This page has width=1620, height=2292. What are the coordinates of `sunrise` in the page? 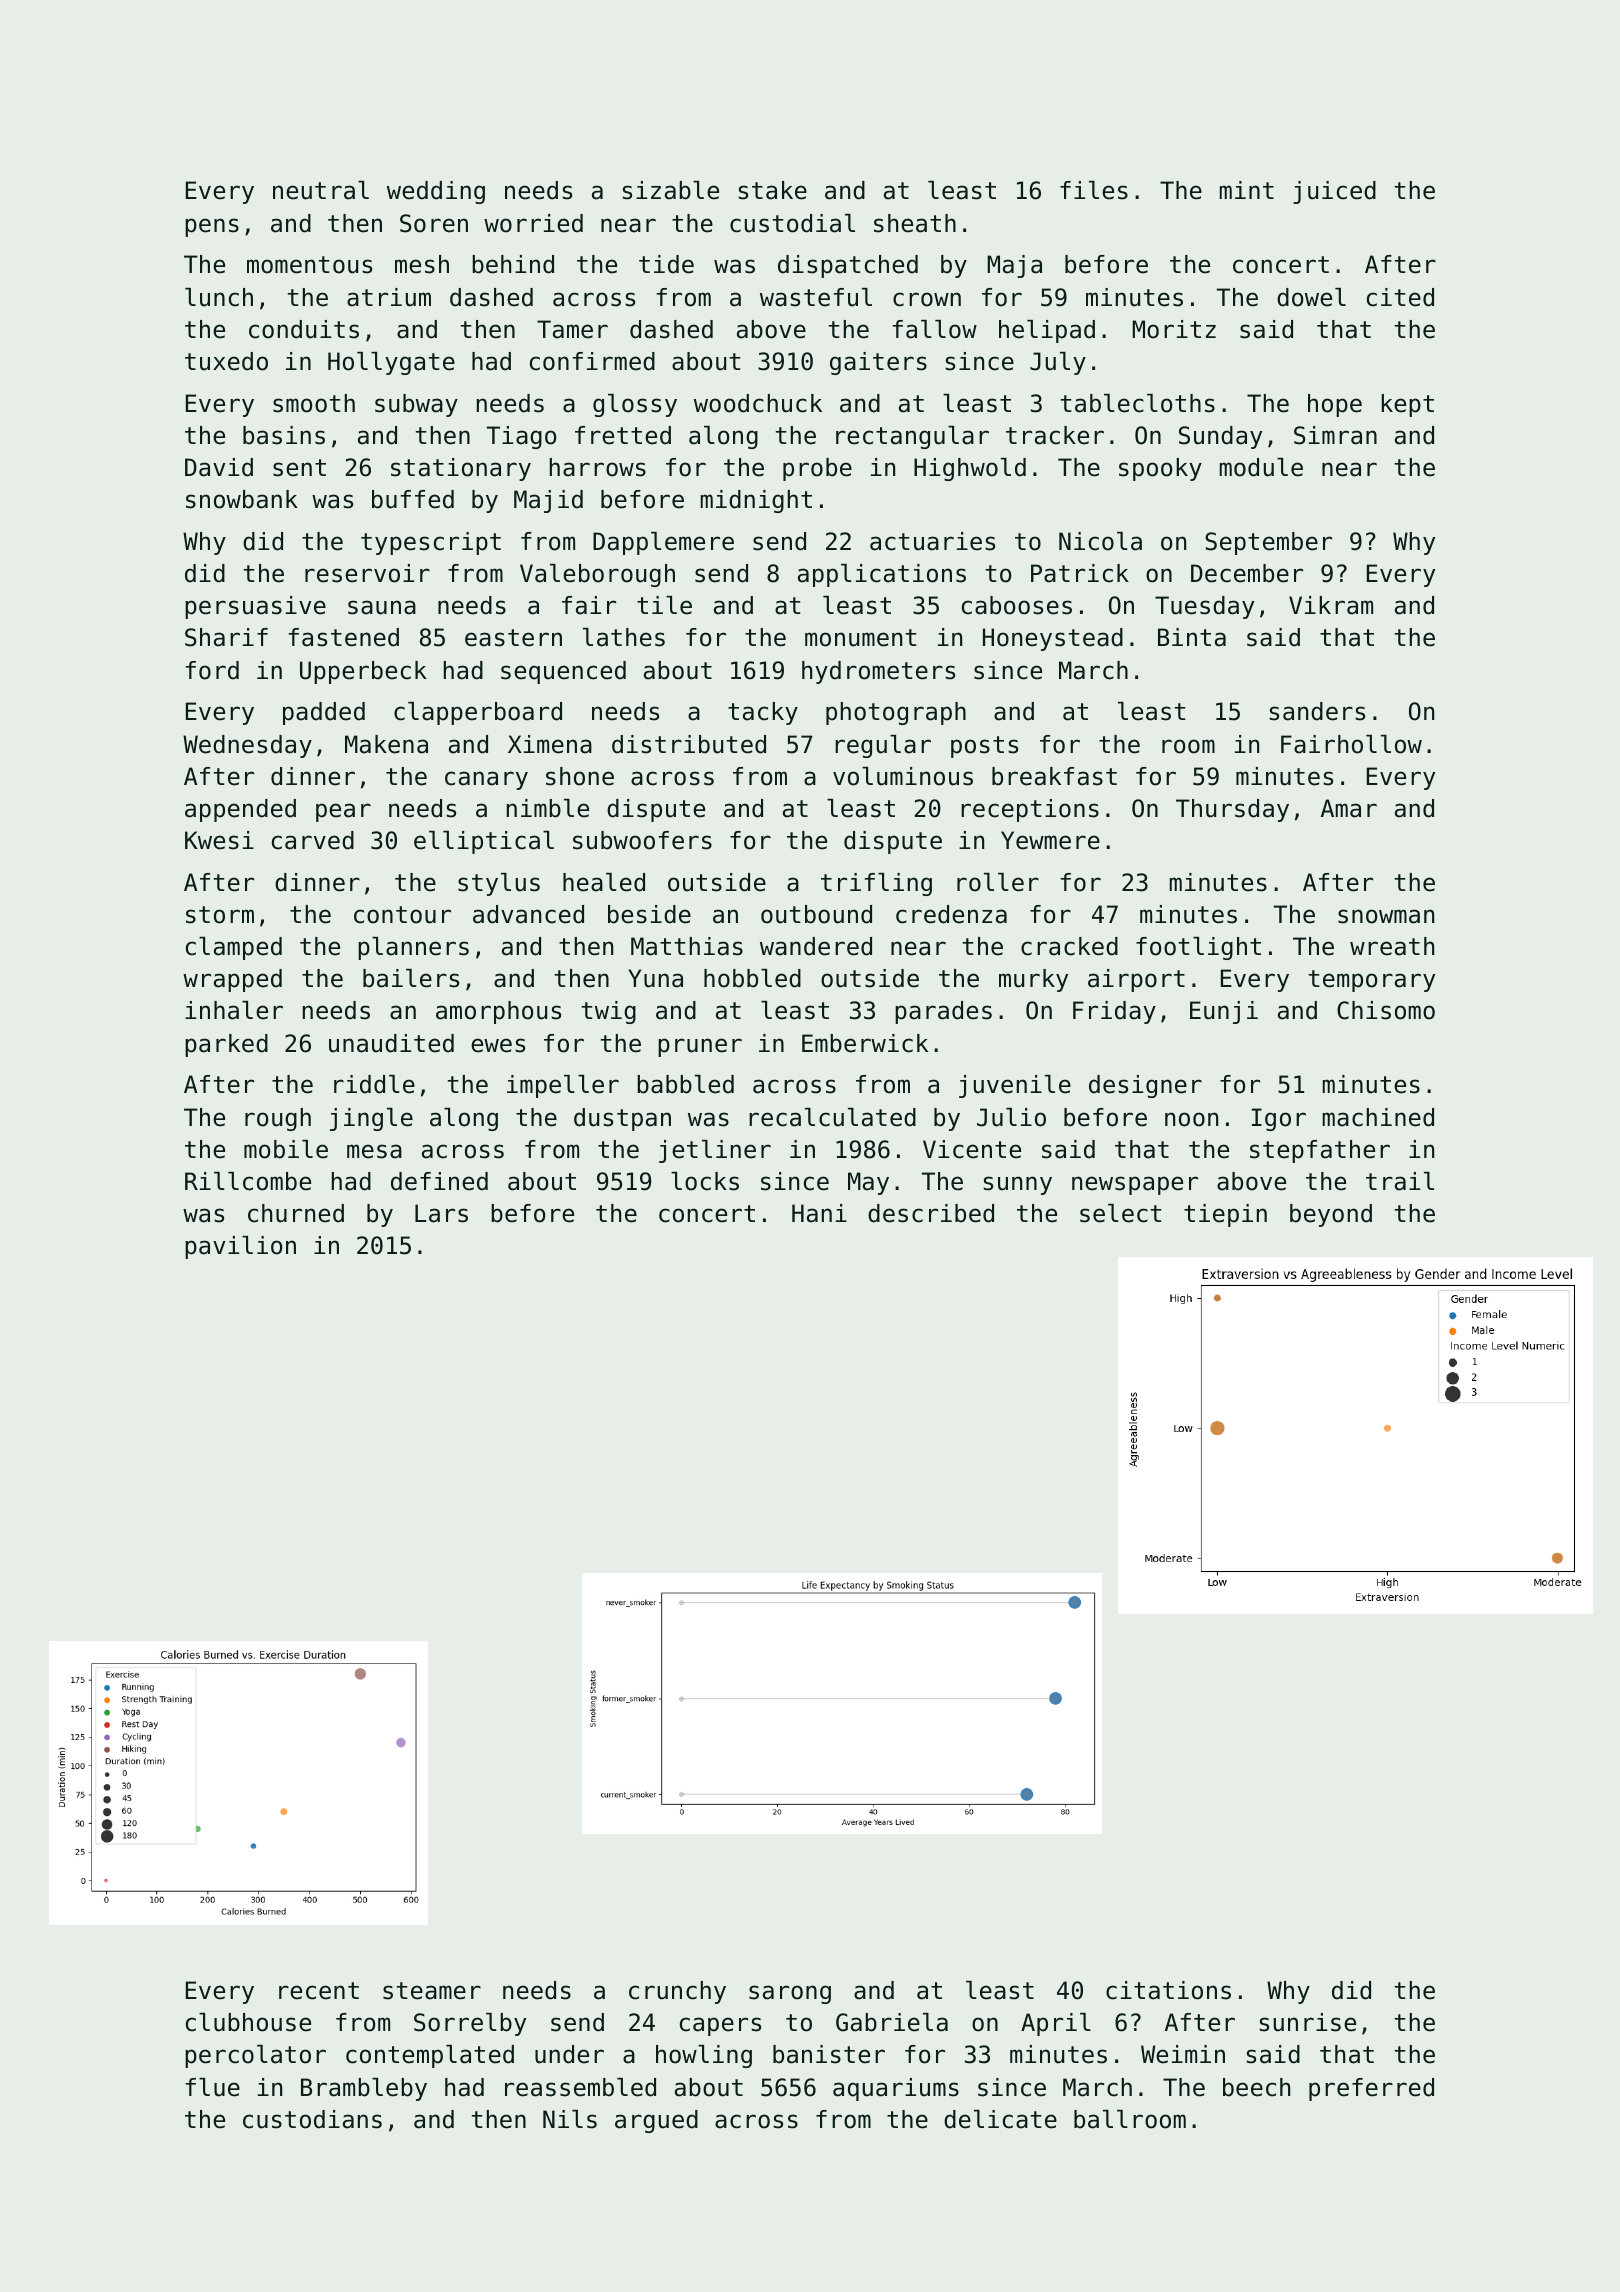 It's located at (1307, 2022).
